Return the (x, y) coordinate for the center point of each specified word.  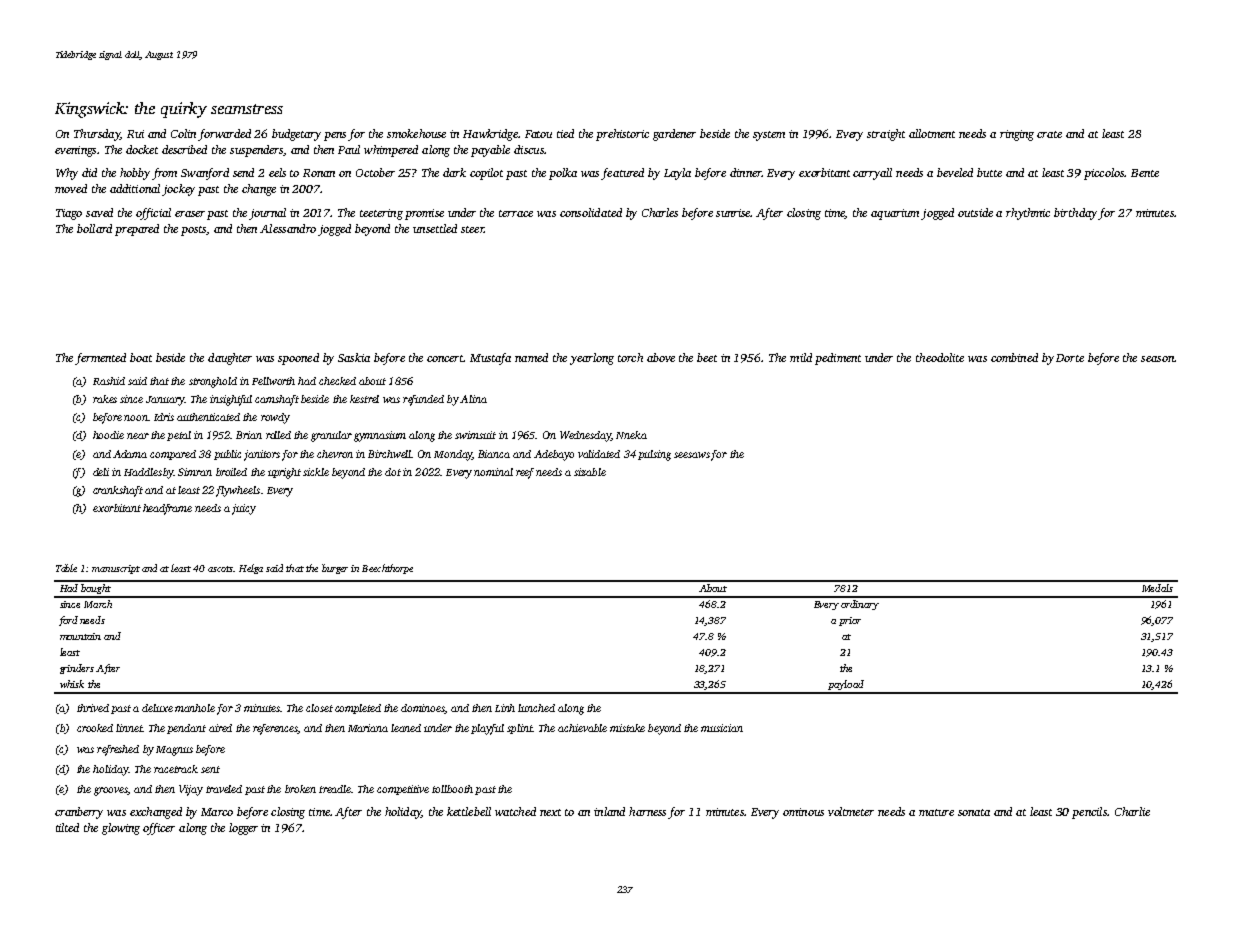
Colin (183, 133)
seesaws (692, 455)
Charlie (1132, 811)
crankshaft (118, 491)
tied (565, 133)
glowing (121, 829)
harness (647, 811)
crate (1049, 134)
